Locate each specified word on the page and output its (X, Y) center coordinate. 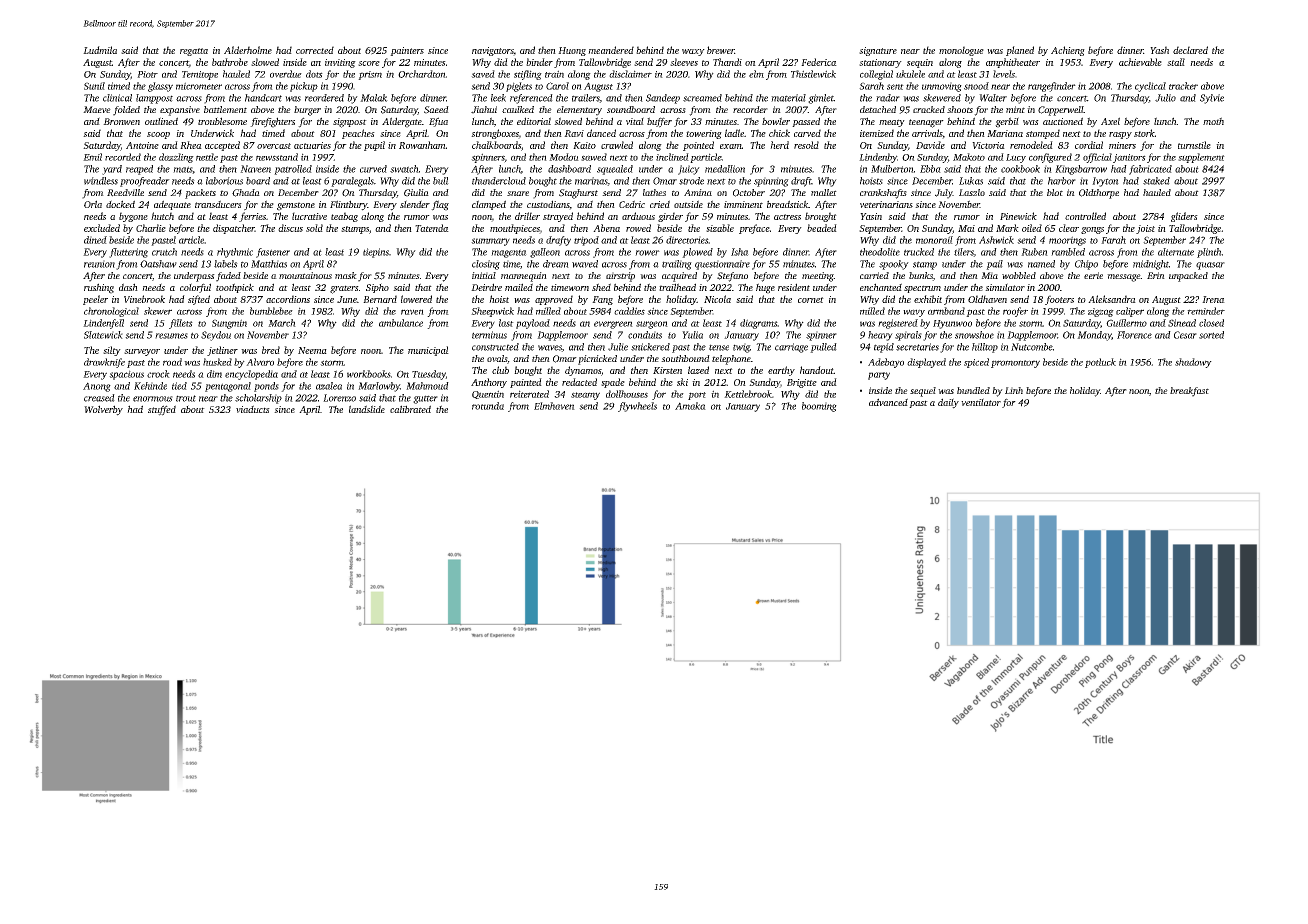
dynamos (583, 371)
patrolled (293, 170)
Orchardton (422, 74)
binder (539, 62)
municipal (428, 351)
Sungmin (229, 324)
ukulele (910, 74)
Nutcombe (1032, 347)
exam (731, 146)
